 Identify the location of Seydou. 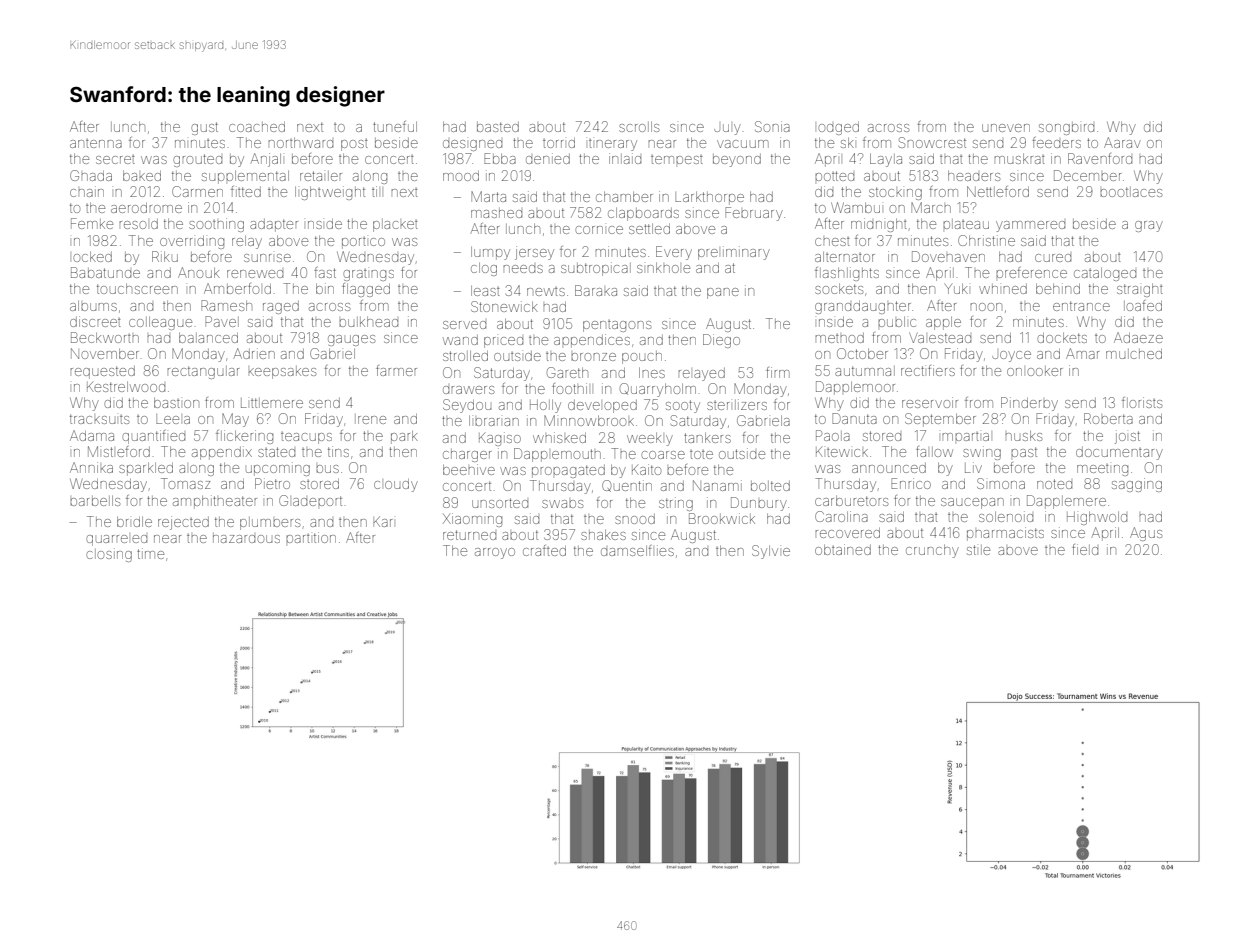
(467, 406).
